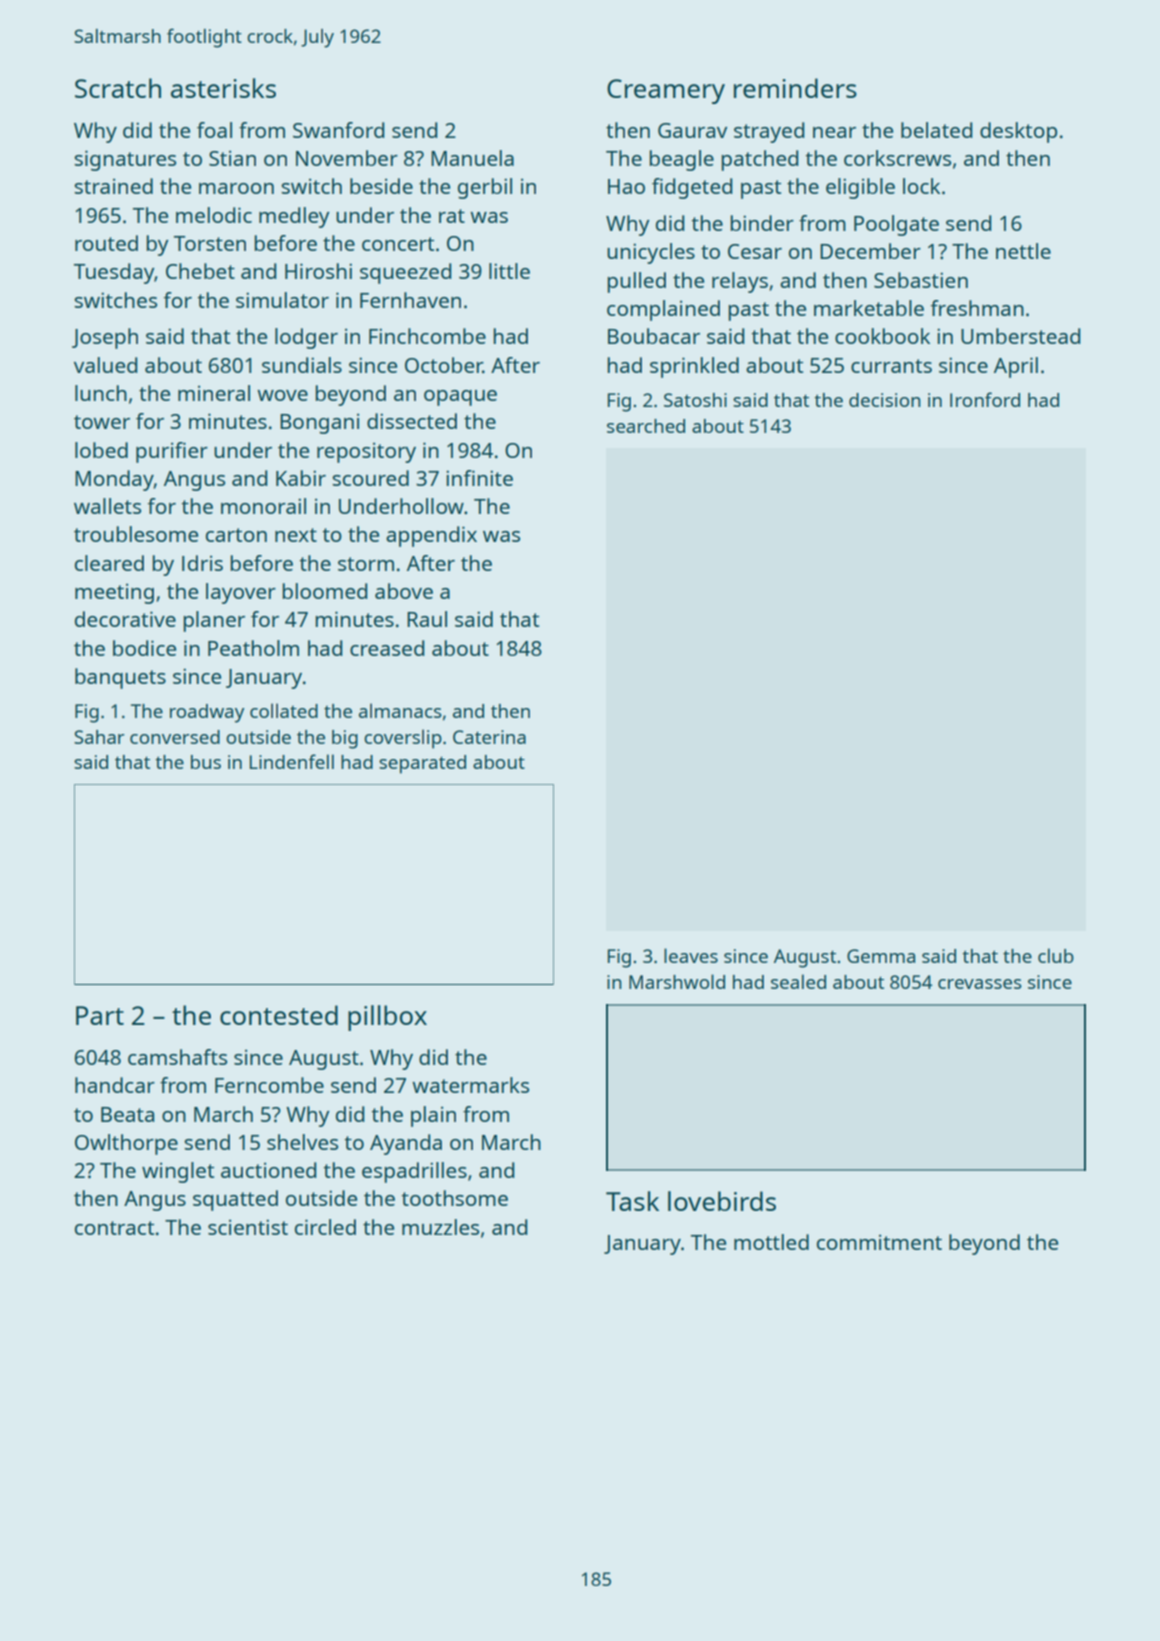 Image resolution: width=1160 pixels, height=1641 pixels. I want to click on Ironford, so click(985, 399).
